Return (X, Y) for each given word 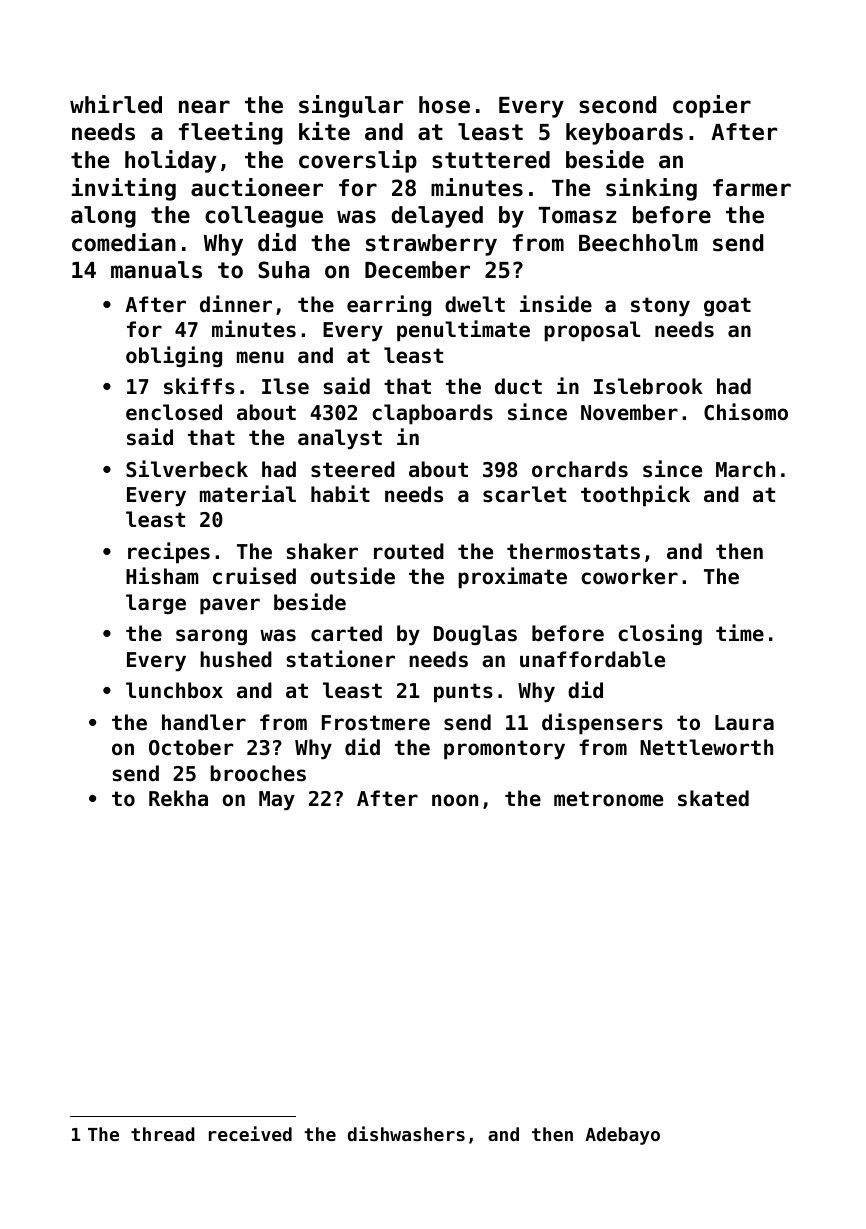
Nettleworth (706, 747)
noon (455, 800)
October (191, 747)
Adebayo (622, 1136)
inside (556, 304)
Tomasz (577, 215)
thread (163, 1134)
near (204, 107)
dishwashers (406, 1133)
